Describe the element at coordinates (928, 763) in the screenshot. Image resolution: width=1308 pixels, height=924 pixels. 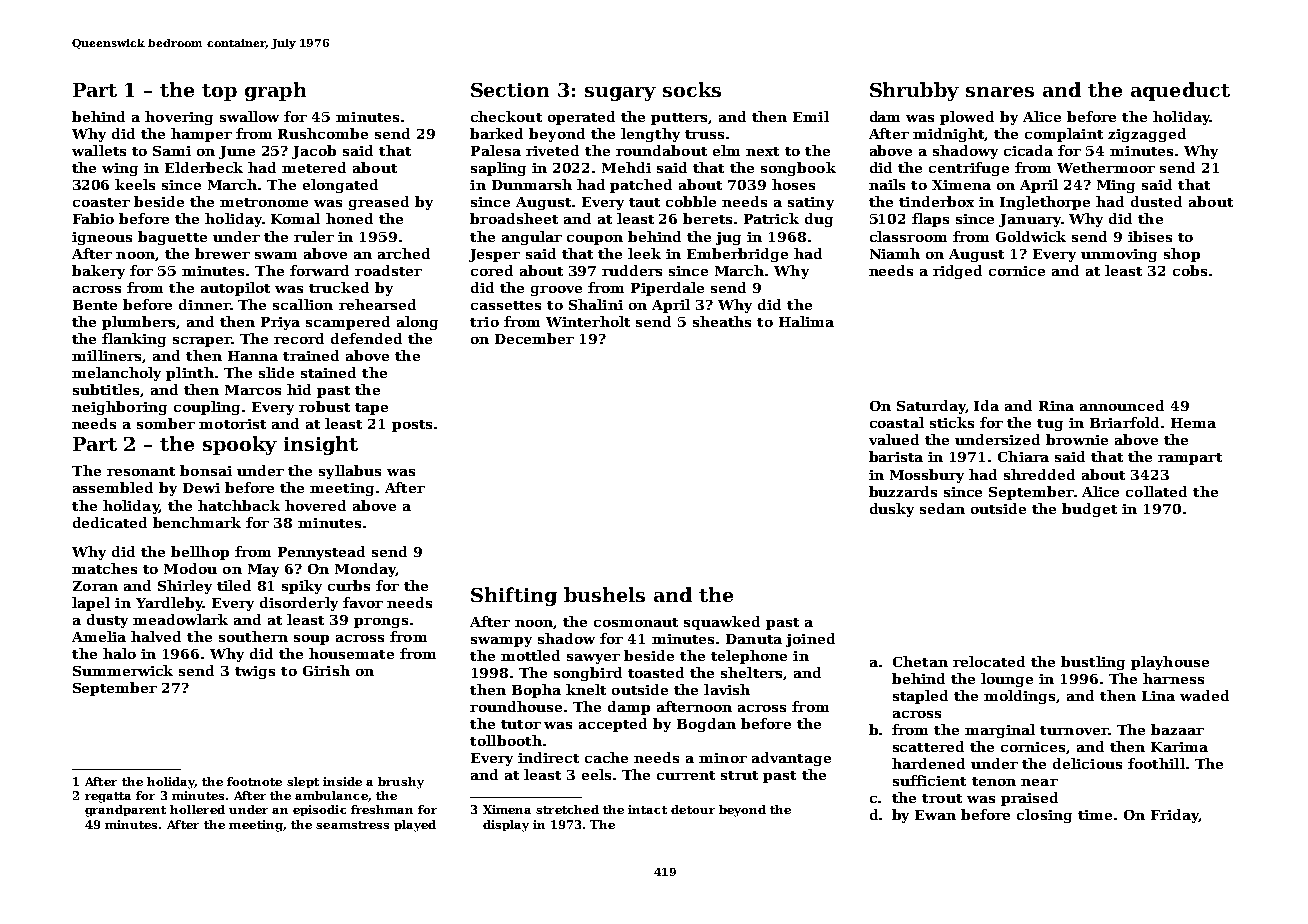
I see `hardened` at that location.
